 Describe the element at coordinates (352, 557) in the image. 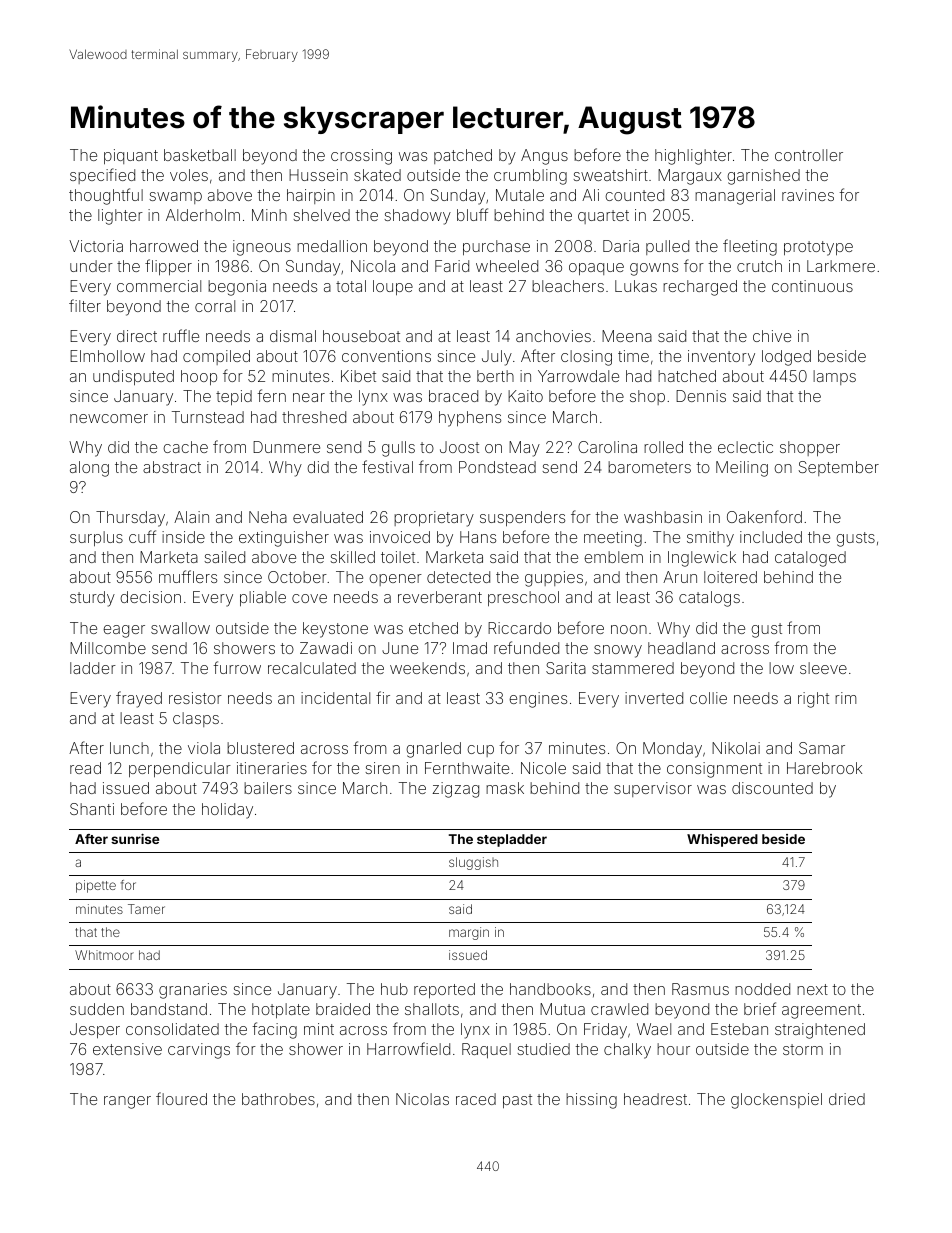

I see `skilled` at that location.
